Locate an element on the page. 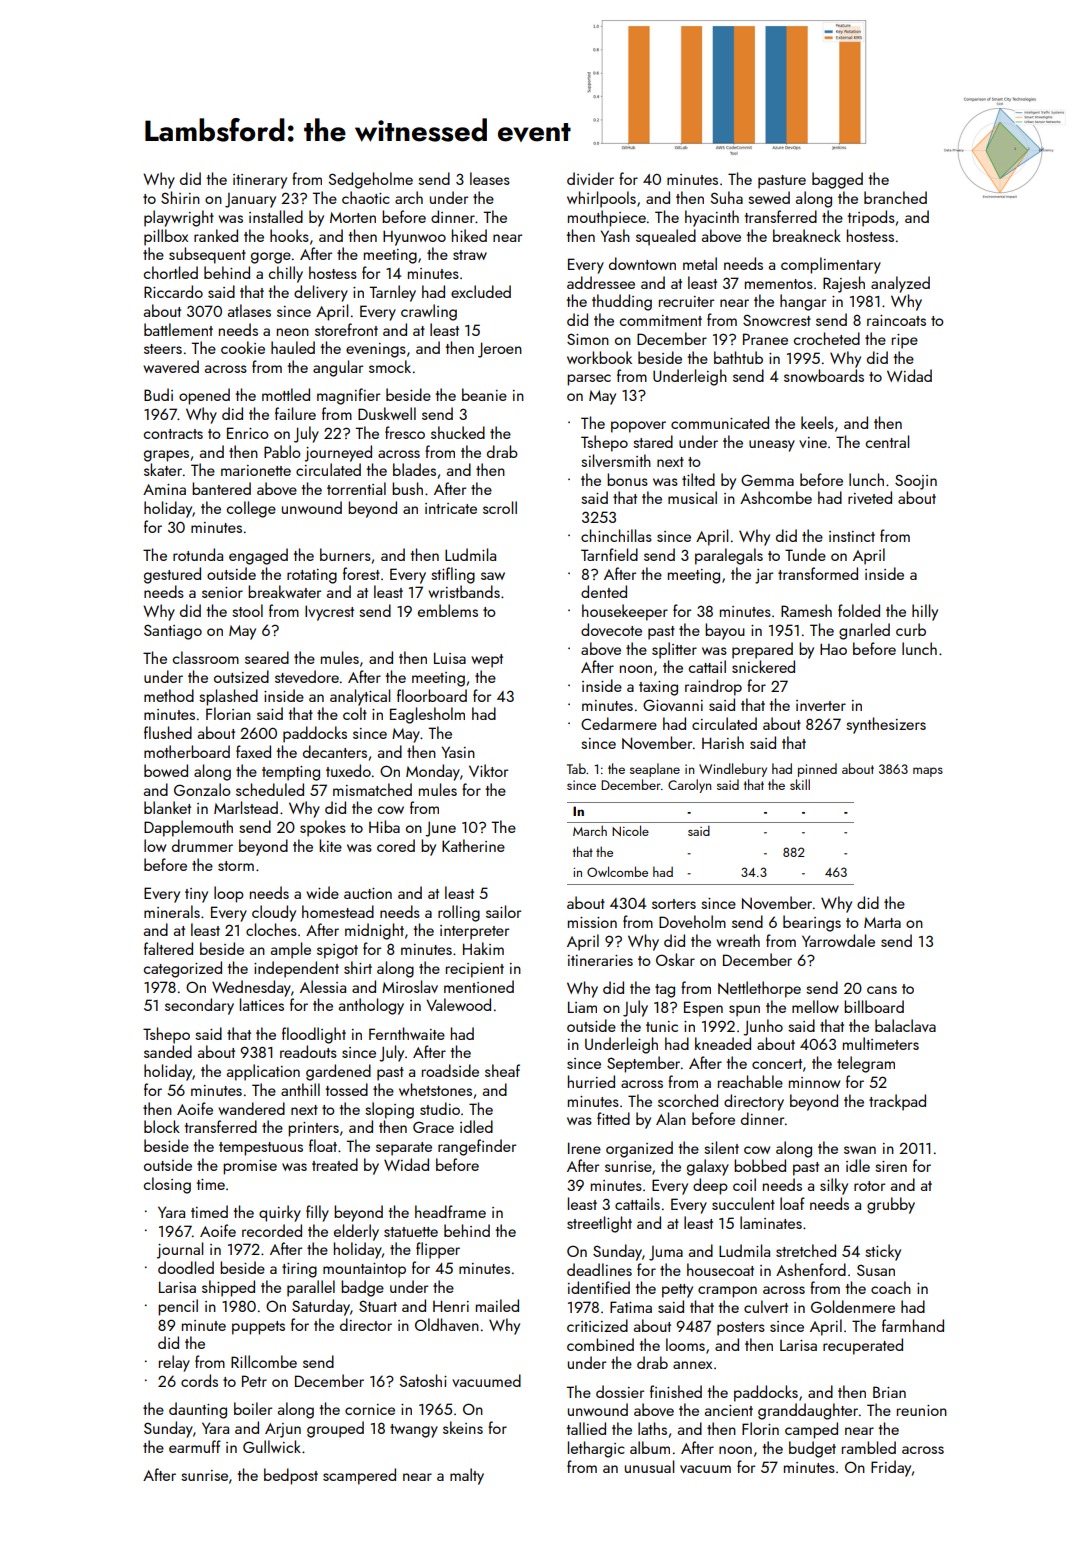 The height and width of the image is (1544, 1092). central is located at coordinates (887, 441).
